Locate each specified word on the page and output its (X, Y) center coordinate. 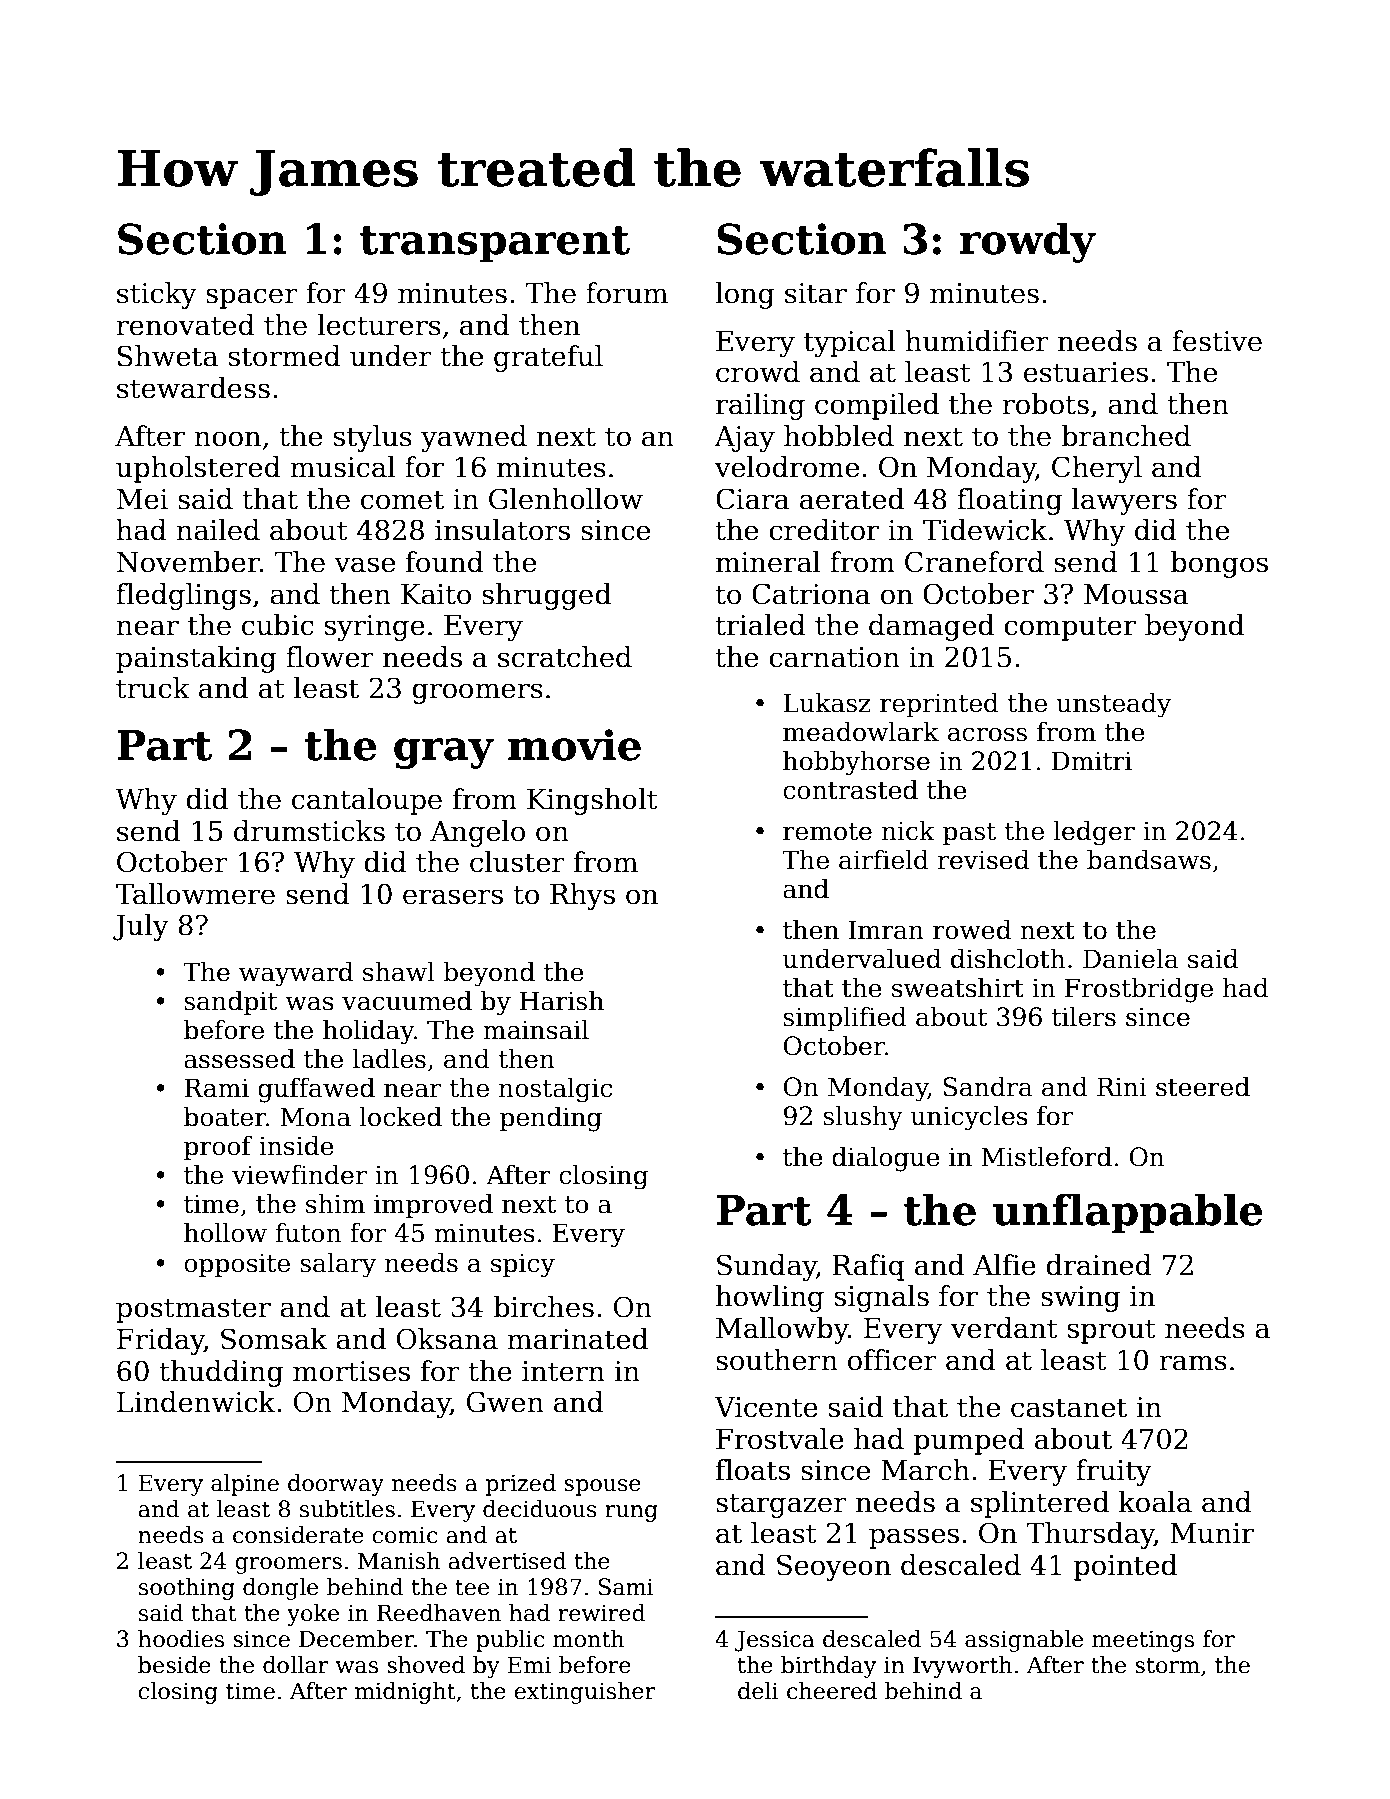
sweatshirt (958, 988)
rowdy (1027, 242)
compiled (877, 406)
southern (777, 1360)
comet (402, 500)
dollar (296, 1665)
